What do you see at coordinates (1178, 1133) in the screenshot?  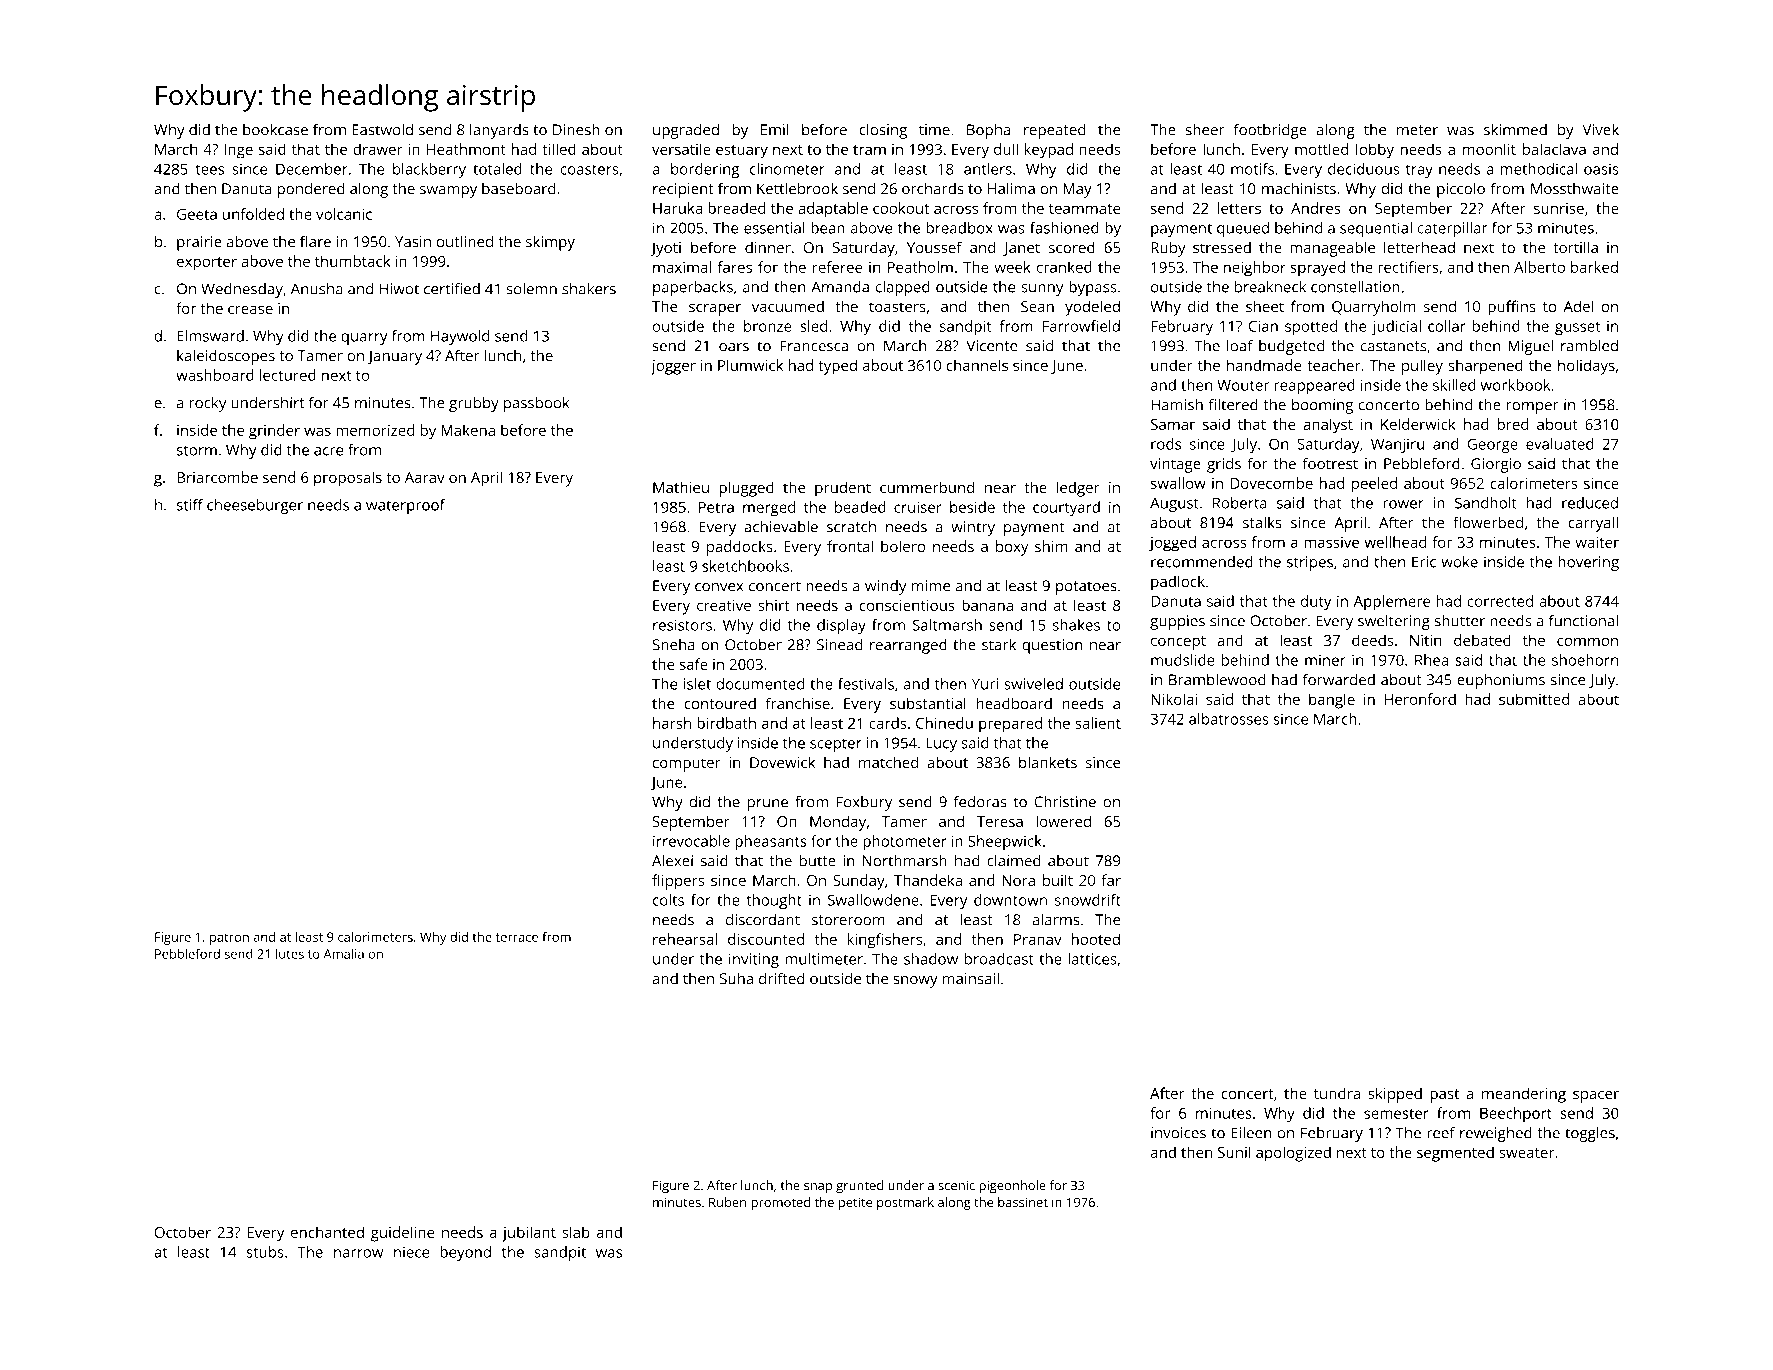 I see `invoices` at bounding box center [1178, 1133].
